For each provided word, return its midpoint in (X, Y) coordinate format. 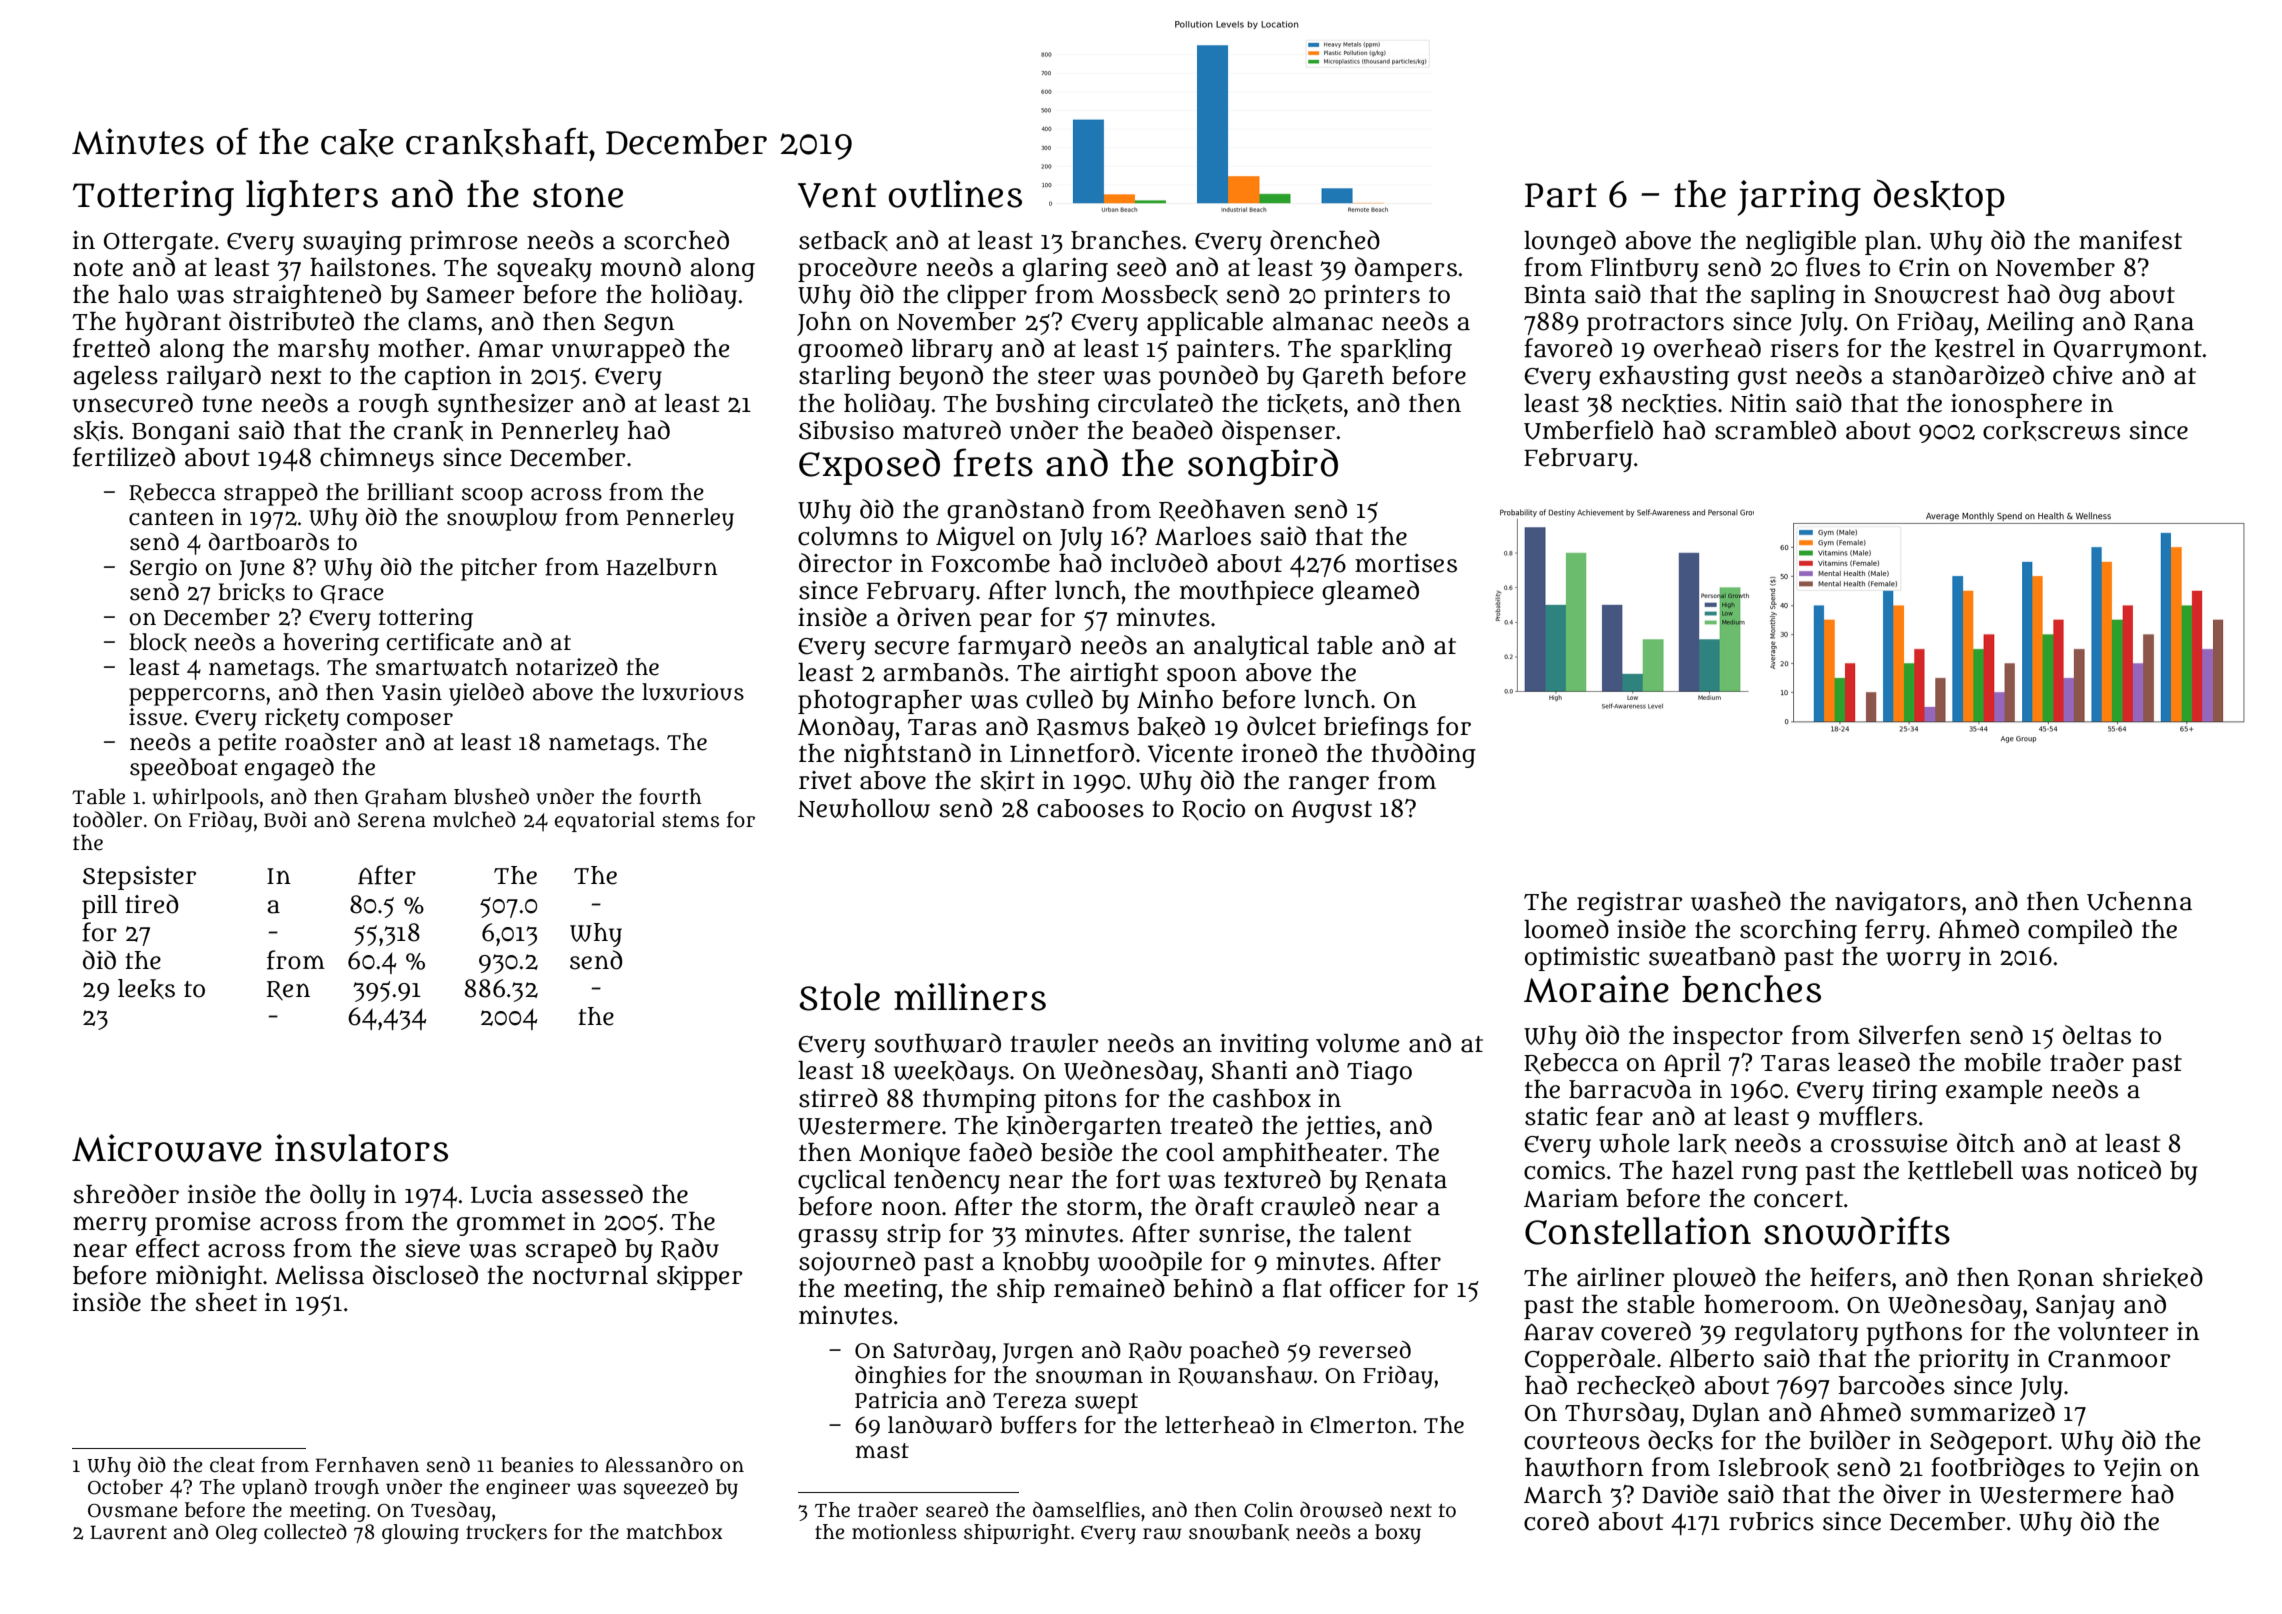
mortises (1406, 563)
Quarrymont (2128, 352)
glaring (1065, 270)
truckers (506, 1532)
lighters (312, 198)
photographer (880, 702)
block (158, 642)
